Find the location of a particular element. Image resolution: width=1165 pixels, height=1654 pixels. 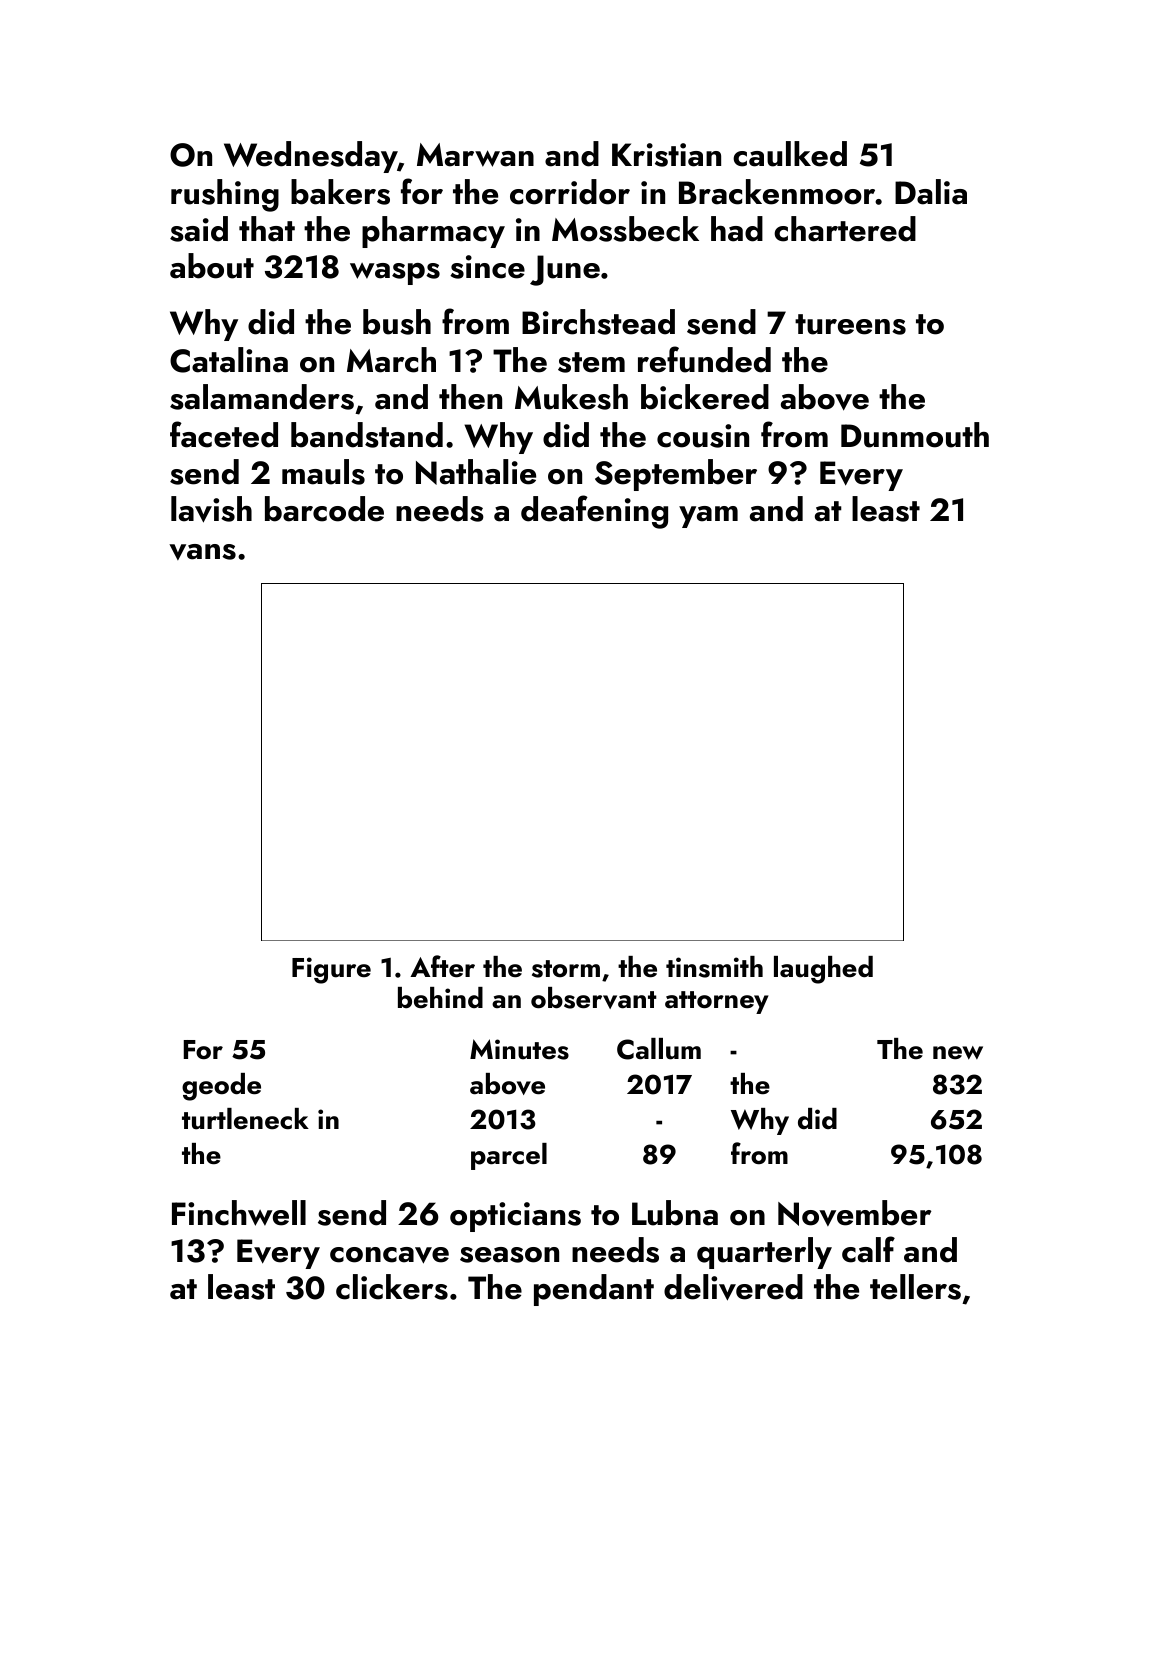

storm is located at coordinates (566, 969).
